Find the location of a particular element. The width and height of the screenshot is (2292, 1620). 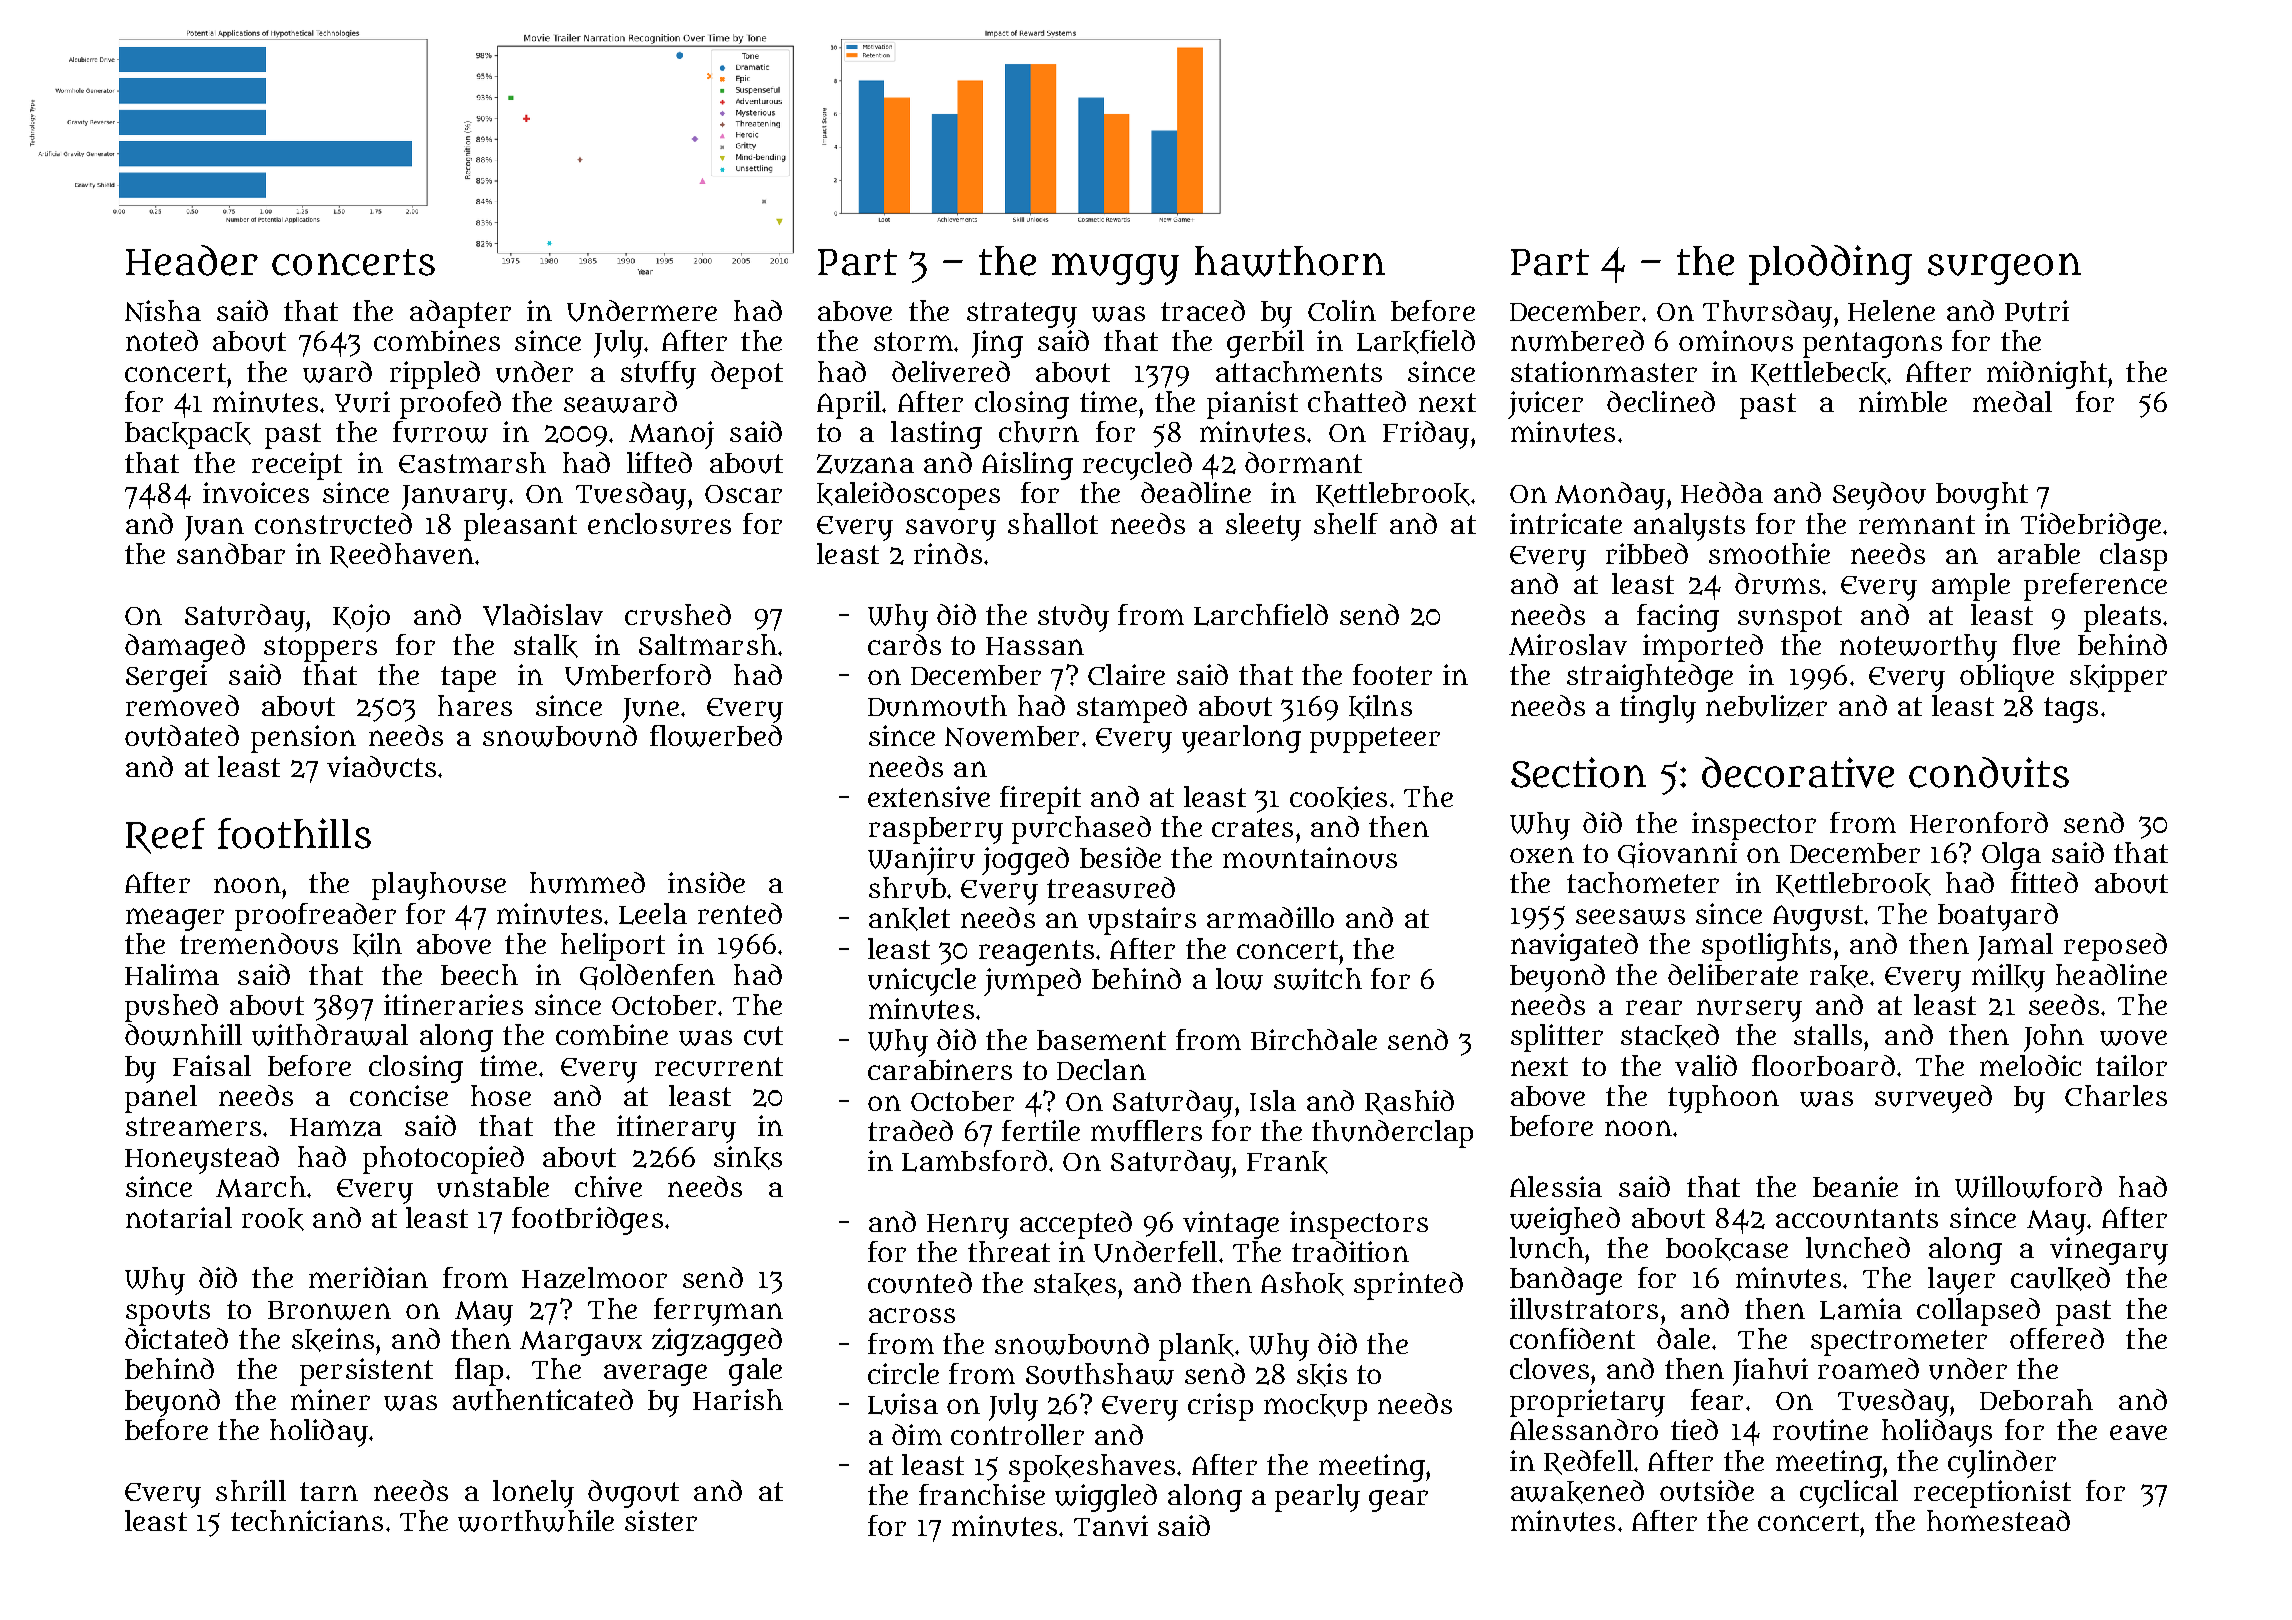

technicians is located at coordinates (307, 1520).
